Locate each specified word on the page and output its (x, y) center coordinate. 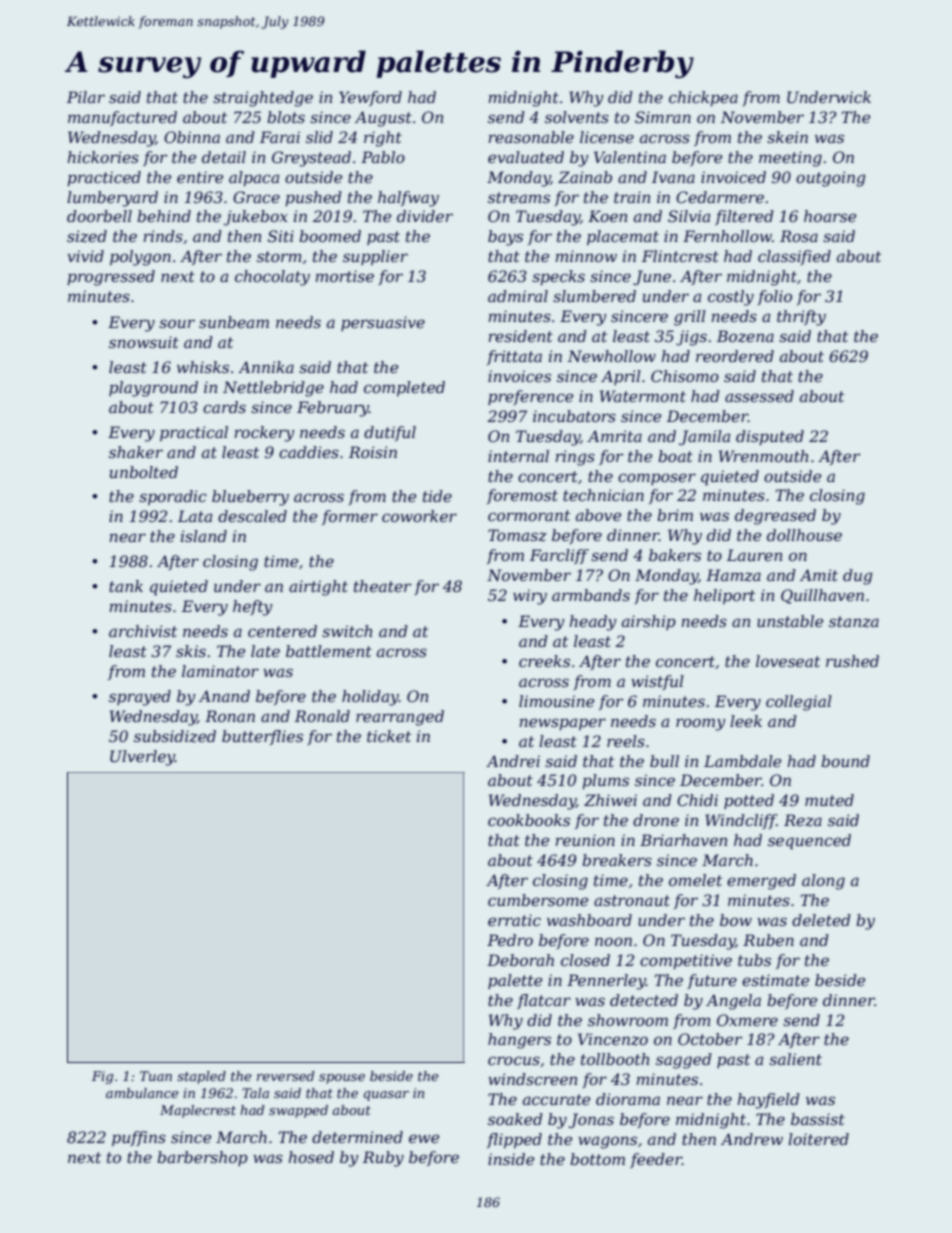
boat (675, 456)
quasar (386, 1096)
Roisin (373, 452)
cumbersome (538, 900)
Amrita (614, 436)
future (712, 981)
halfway (408, 199)
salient (795, 1059)
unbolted (144, 472)
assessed (759, 396)
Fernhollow (727, 236)
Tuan (156, 1076)
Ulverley (142, 758)
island (204, 536)
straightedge (263, 99)
